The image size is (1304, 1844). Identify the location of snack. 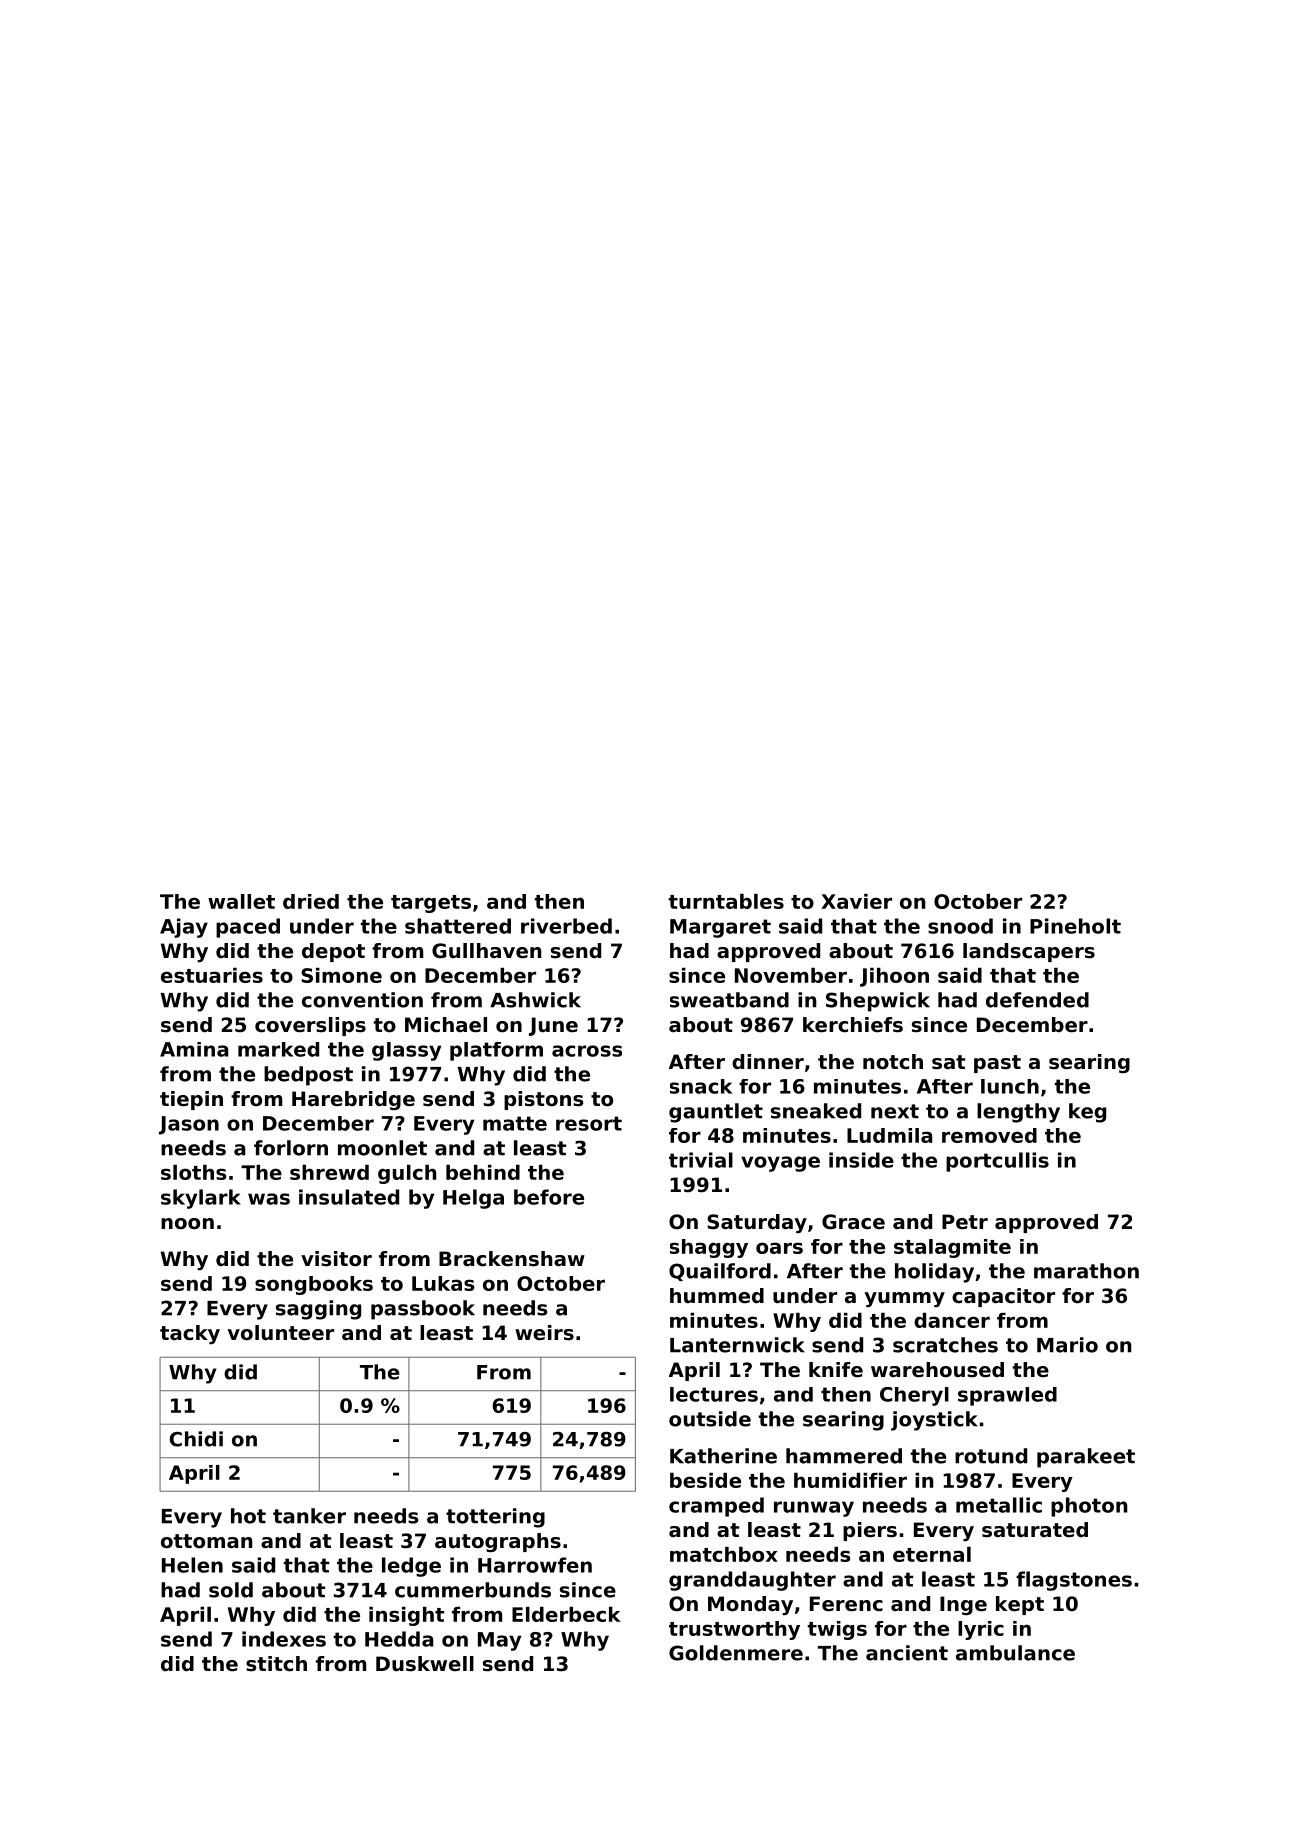
(701, 1086).
